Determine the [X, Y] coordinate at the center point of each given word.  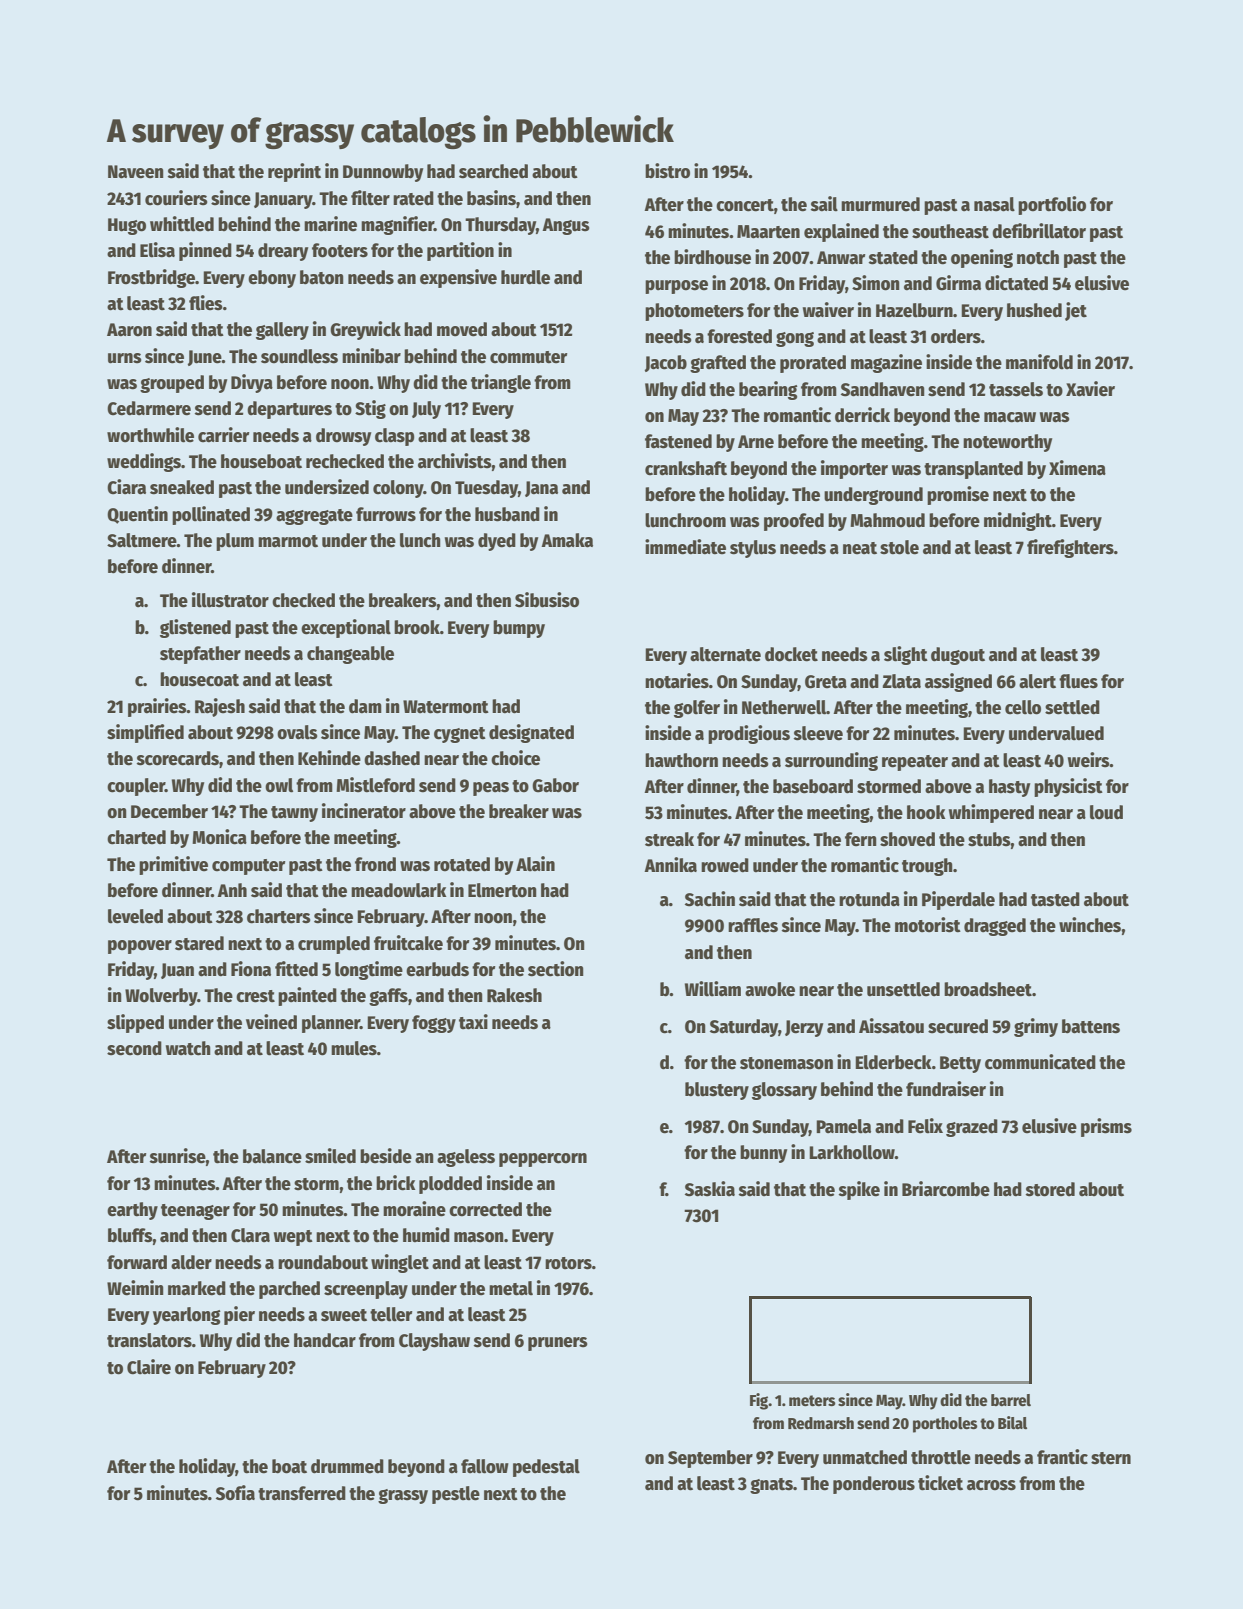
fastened [678, 441]
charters [279, 916]
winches [1090, 925]
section [556, 969]
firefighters [1070, 548]
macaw [1010, 417]
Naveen [136, 172]
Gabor [555, 785]
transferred [302, 1493]
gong [795, 339]
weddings [144, 462]
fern [861, 839]
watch [188, 1048]
